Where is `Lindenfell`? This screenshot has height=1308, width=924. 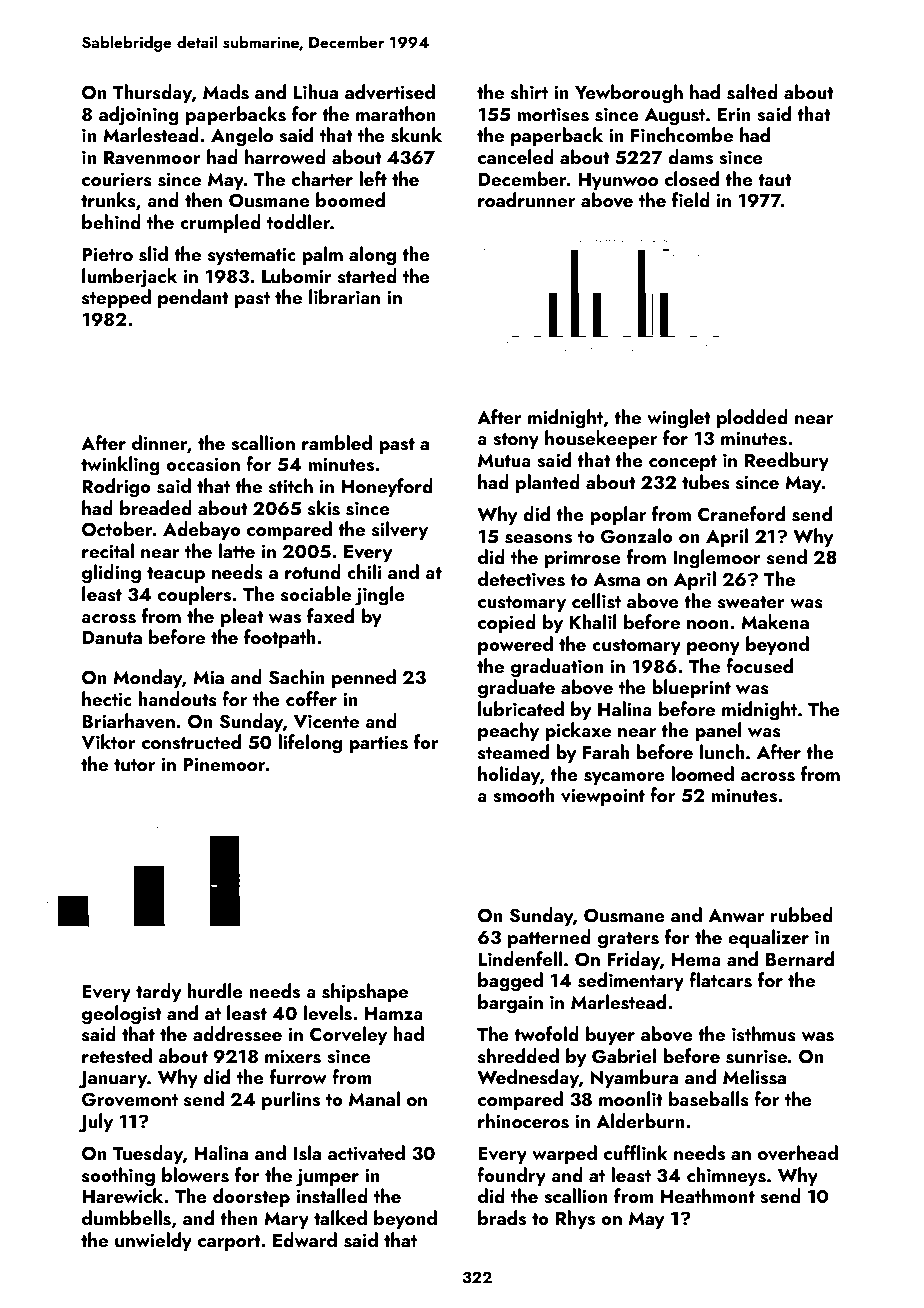 Lindenfell is located at coordinates (520, 958).
